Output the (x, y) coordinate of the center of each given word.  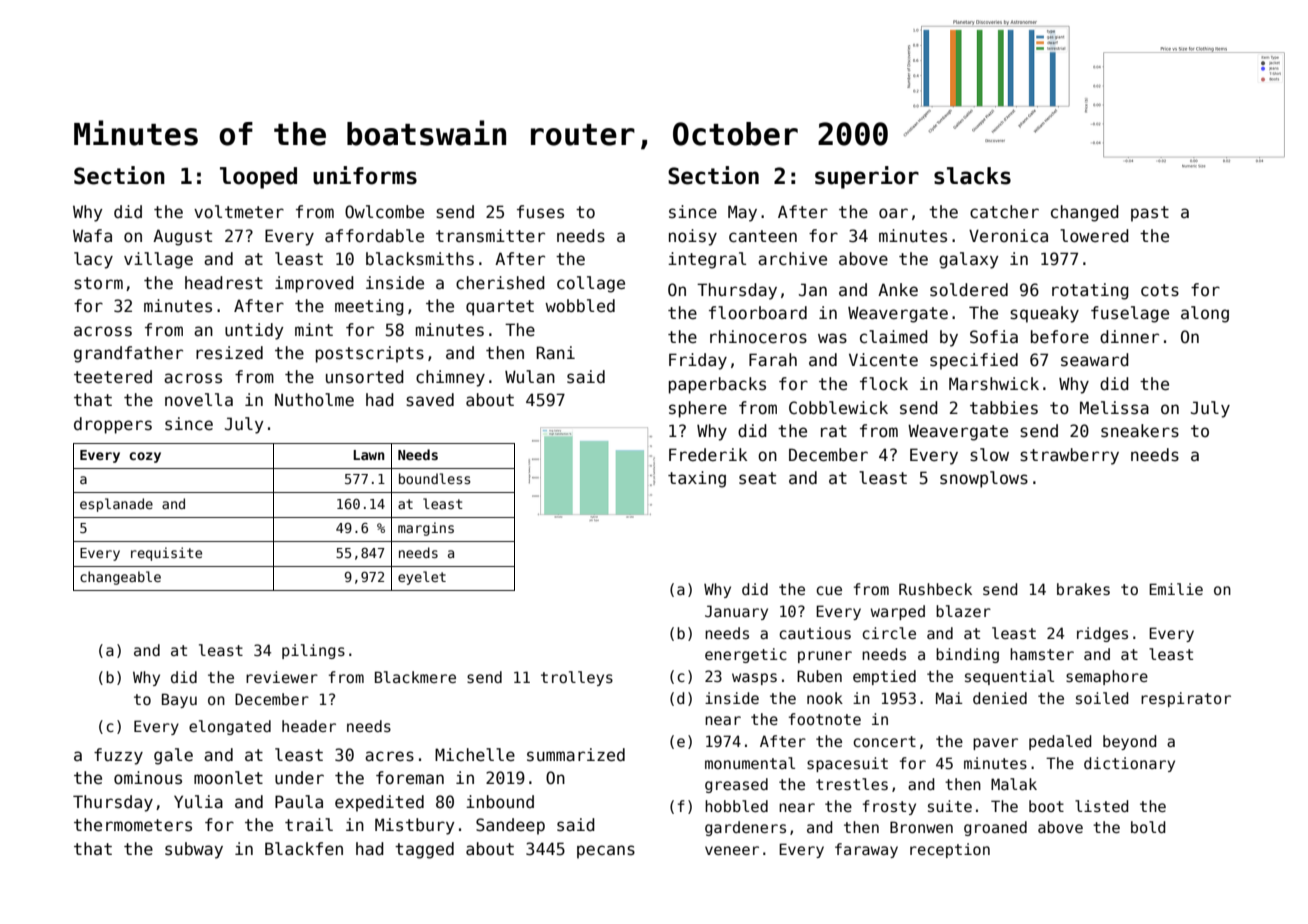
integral (707, 260)
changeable (120, 578)
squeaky (1044, 314)
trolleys (577, 678)
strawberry (1069, 456)
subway (194, 850)
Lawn (369, 455)
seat (757, 478)
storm (98, 283)
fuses (540, 212)
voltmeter (239, 212)
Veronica (1008, 236)
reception (950, 850)
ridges (1102, 634)
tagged (424, 850)
